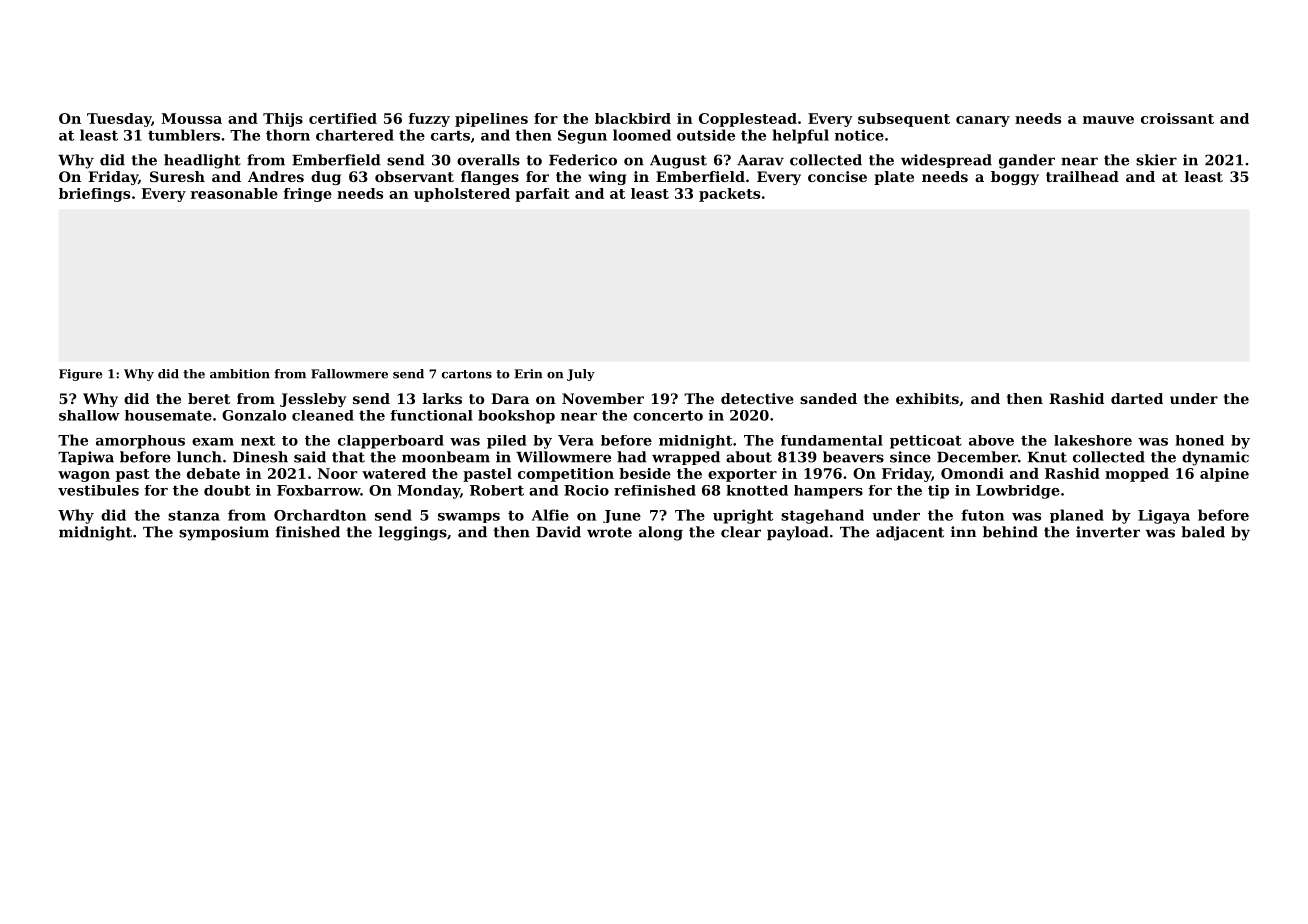 This image has height=924, width=1308. I want to click on exhibits, so click(927, 398).
